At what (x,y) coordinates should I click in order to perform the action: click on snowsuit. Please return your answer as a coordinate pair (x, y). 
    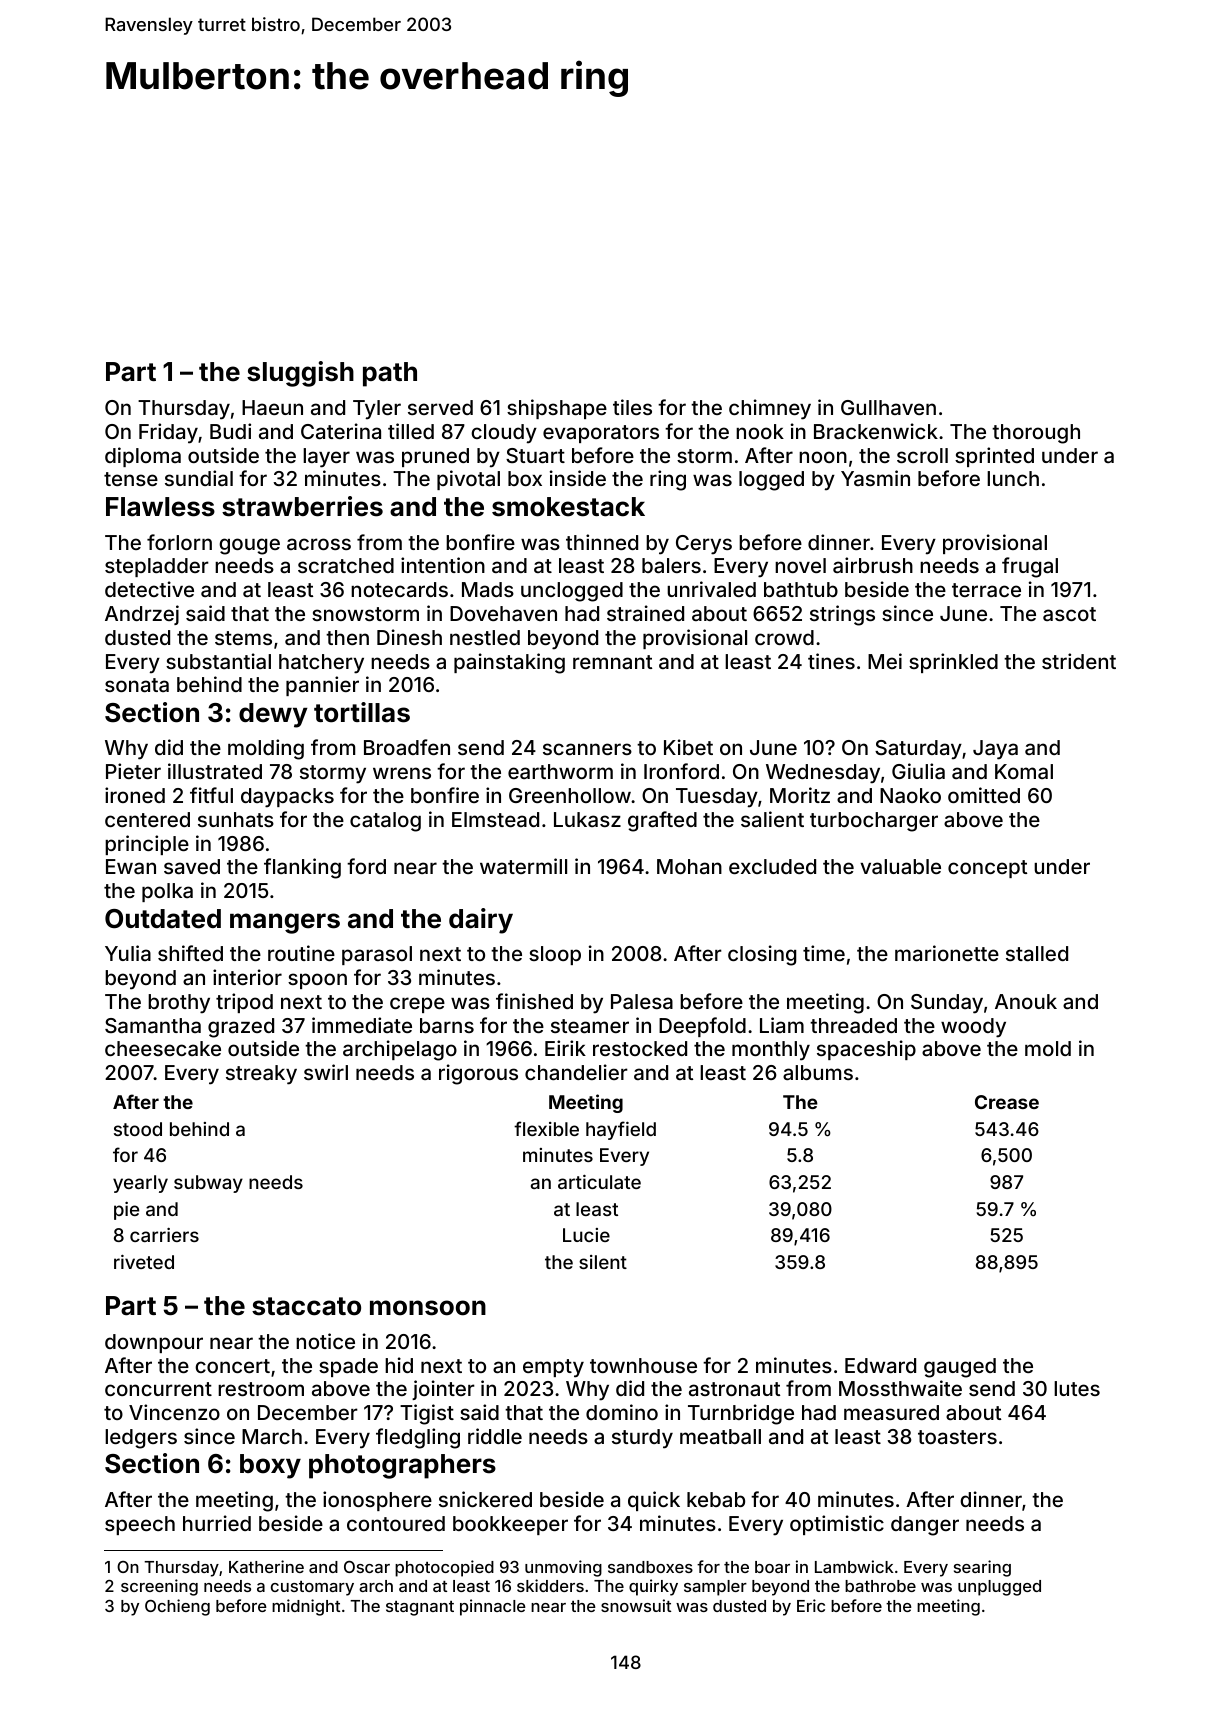
    Looking at the image, I should click on (636, 1605).
